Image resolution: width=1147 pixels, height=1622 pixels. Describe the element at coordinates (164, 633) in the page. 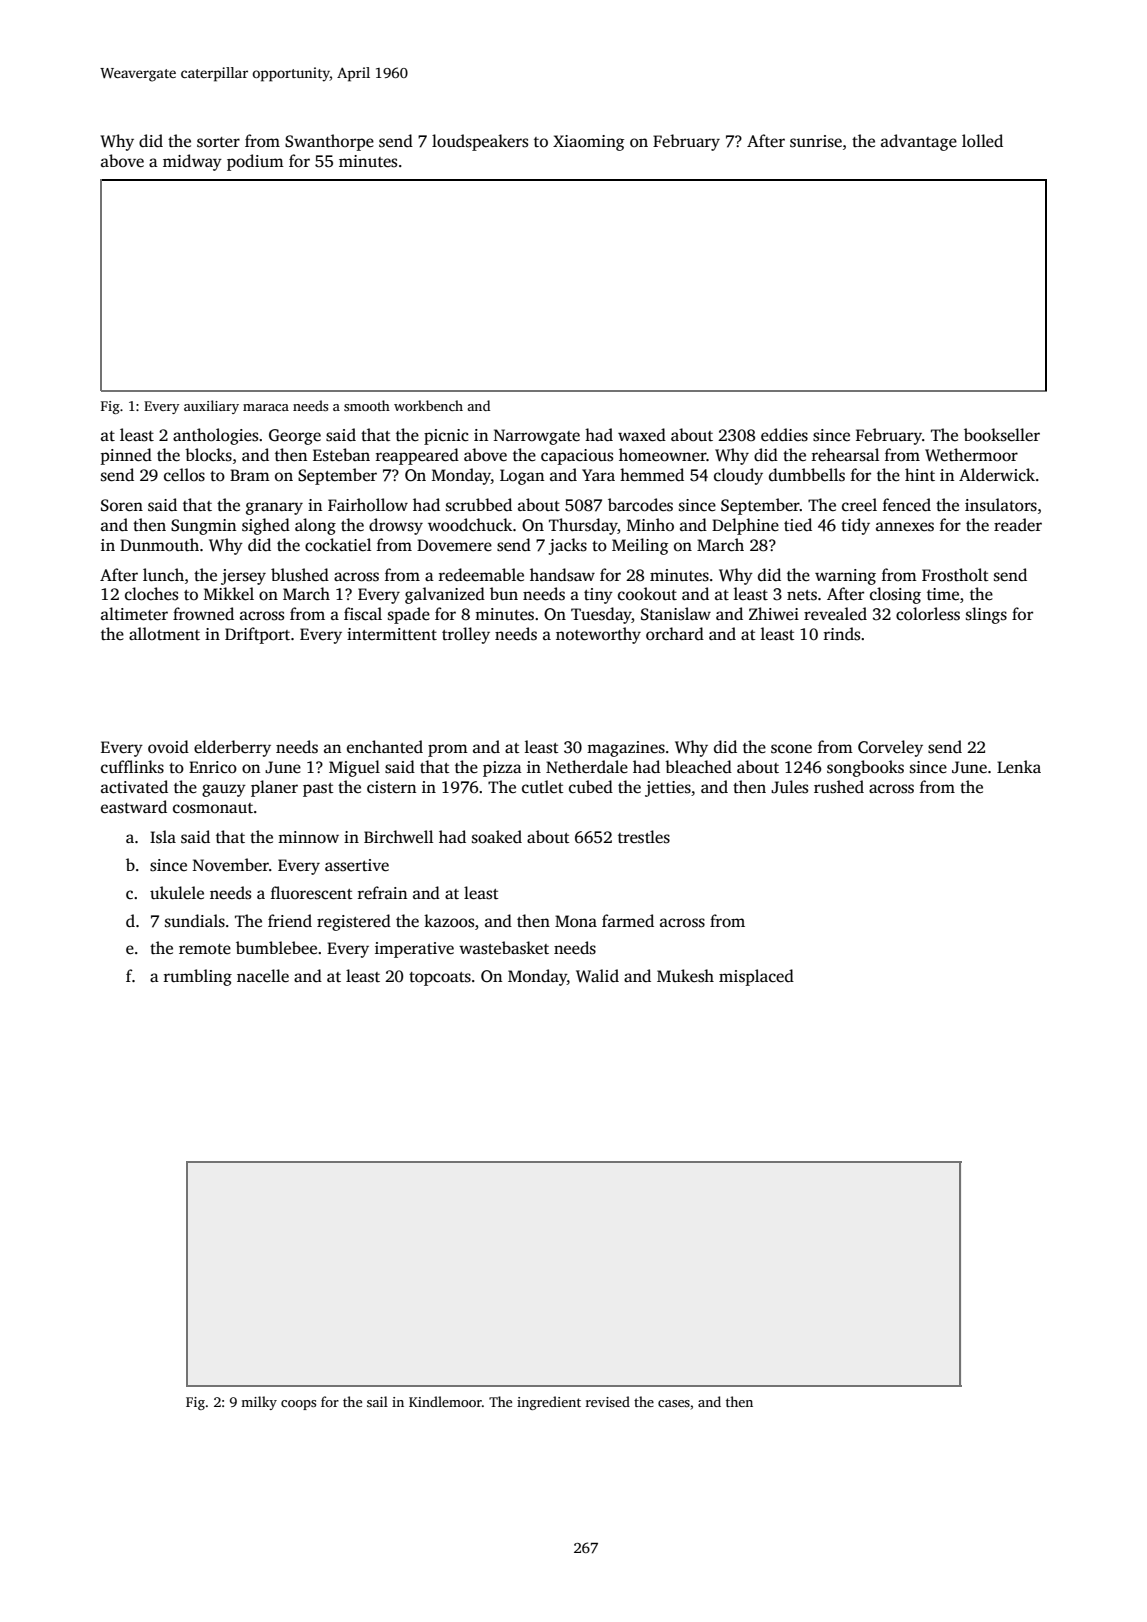

I see `allotment` at that location.
